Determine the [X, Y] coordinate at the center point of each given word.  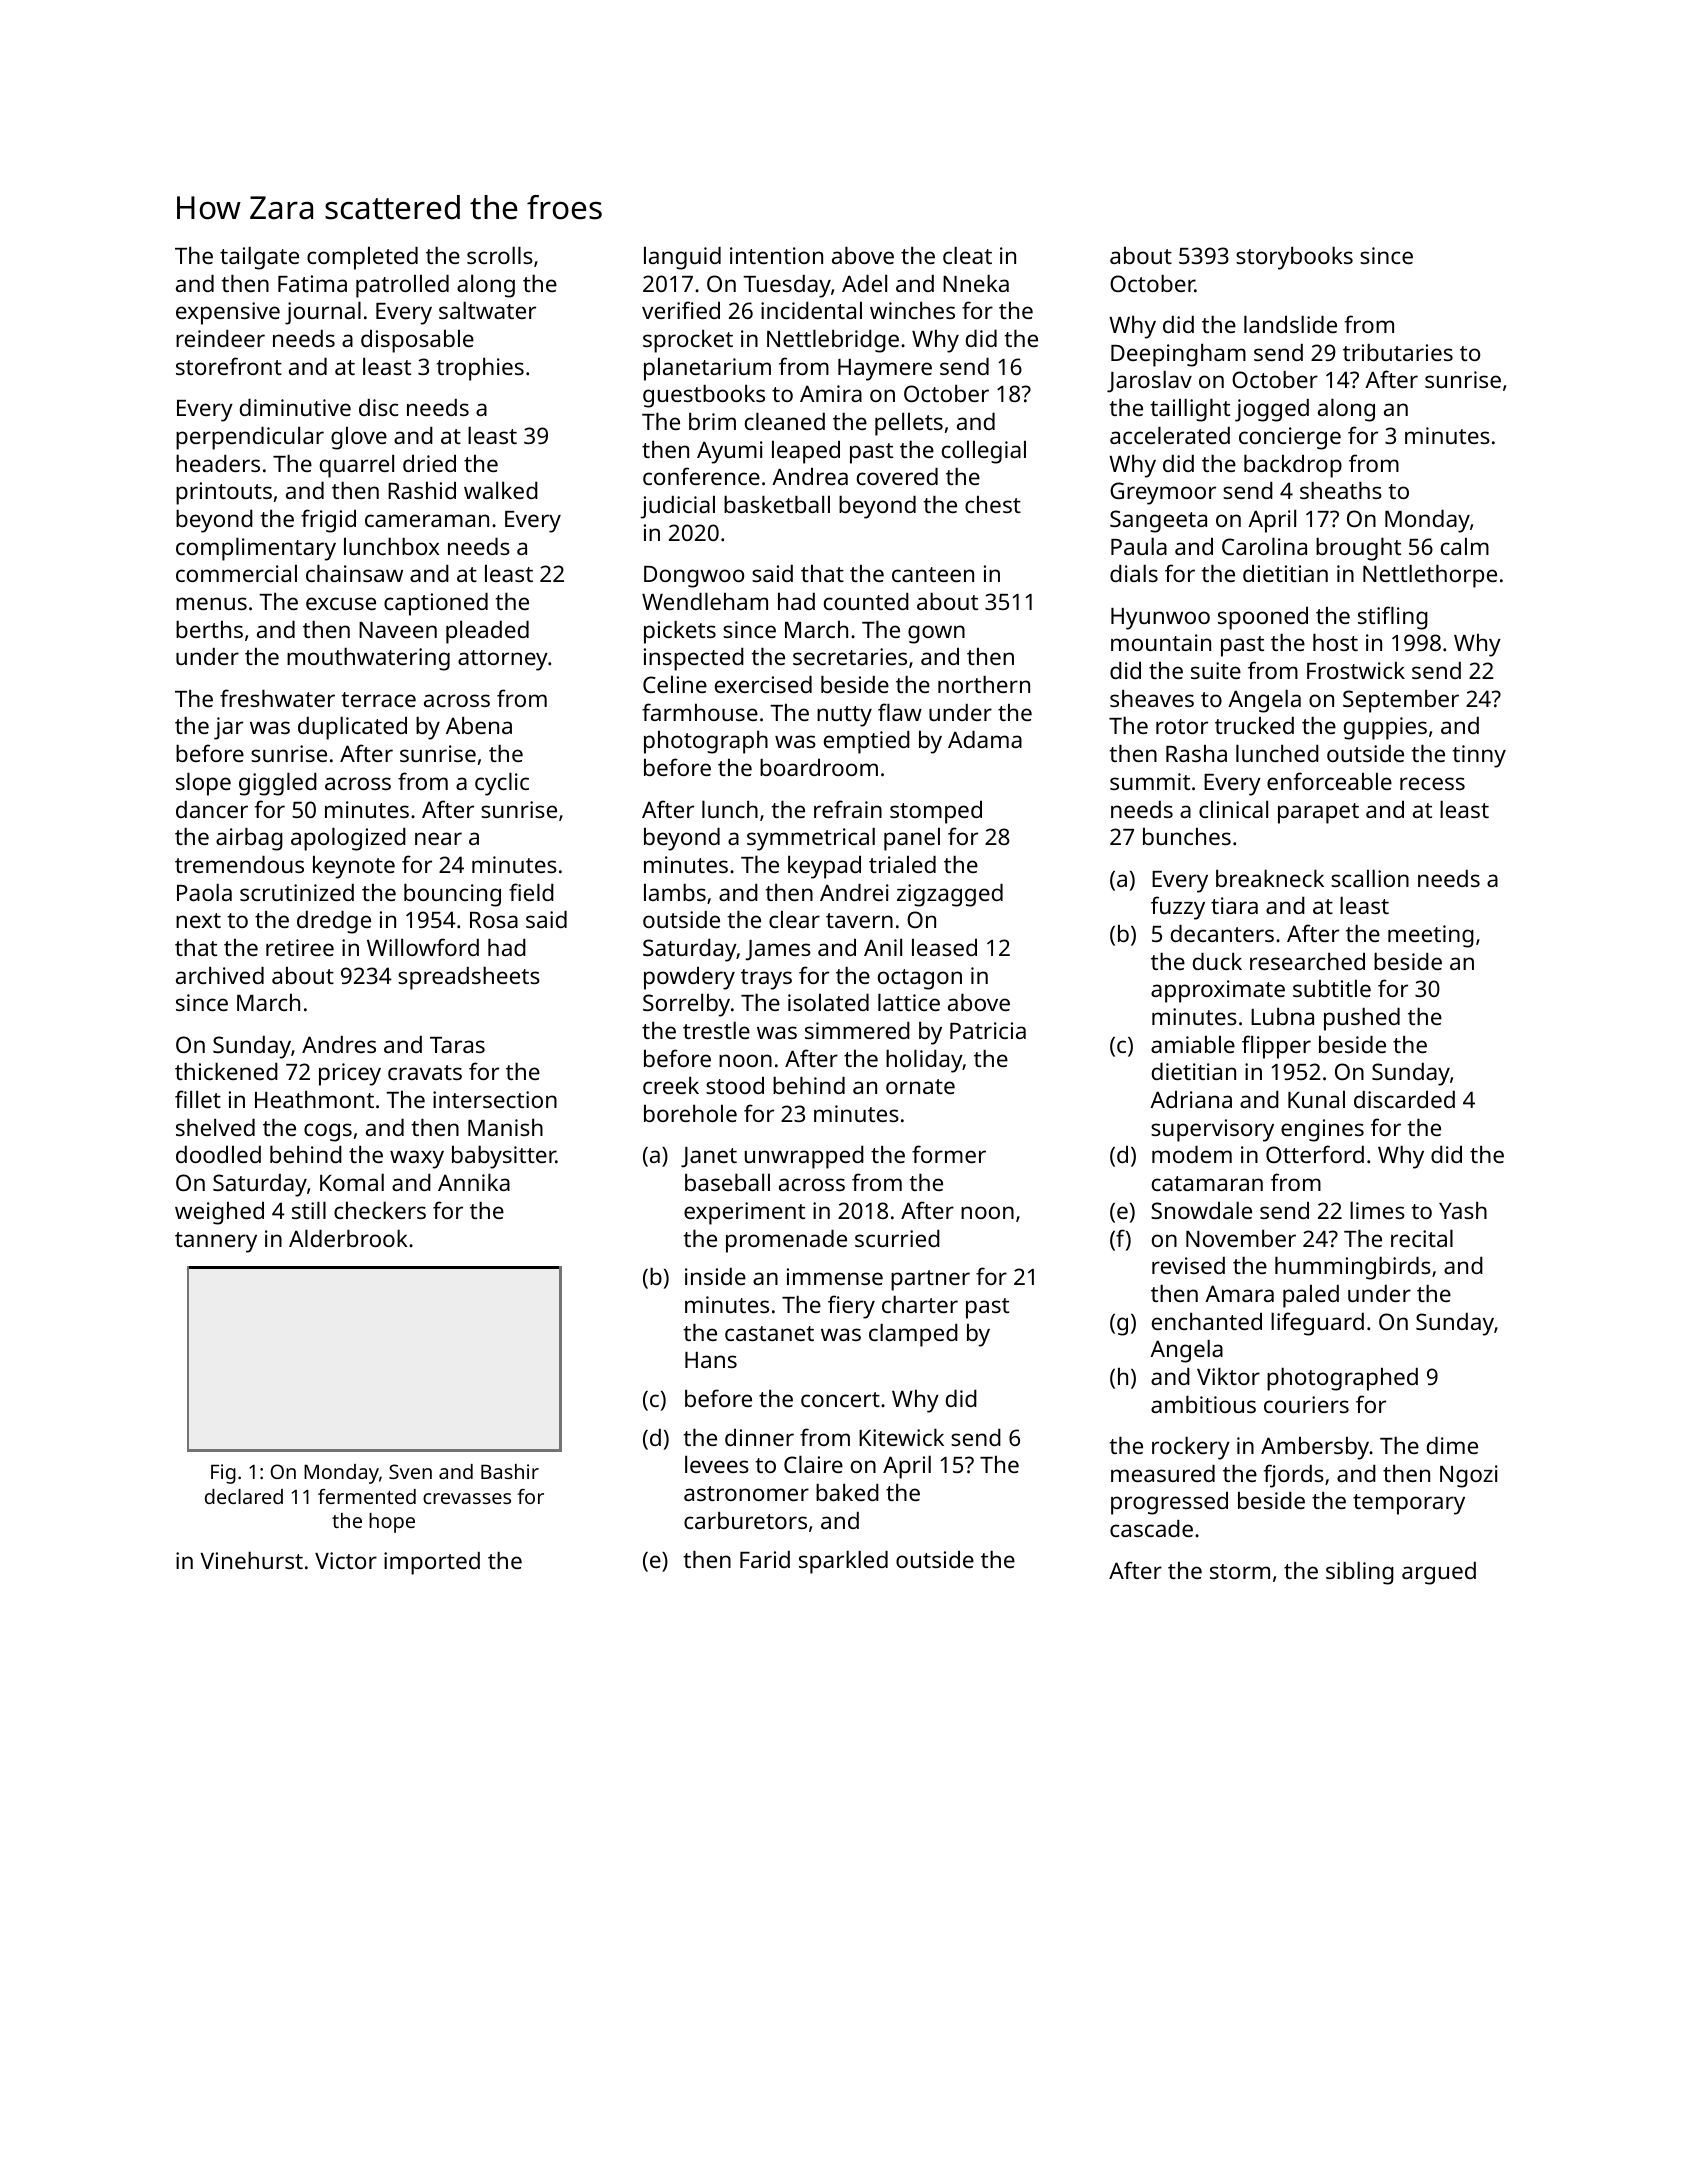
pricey [350, 1074]
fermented [367, 1496]
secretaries [850, 656]
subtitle [1332, 988]
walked [501, 490]
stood [735, 1085]
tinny [1479, 756]
